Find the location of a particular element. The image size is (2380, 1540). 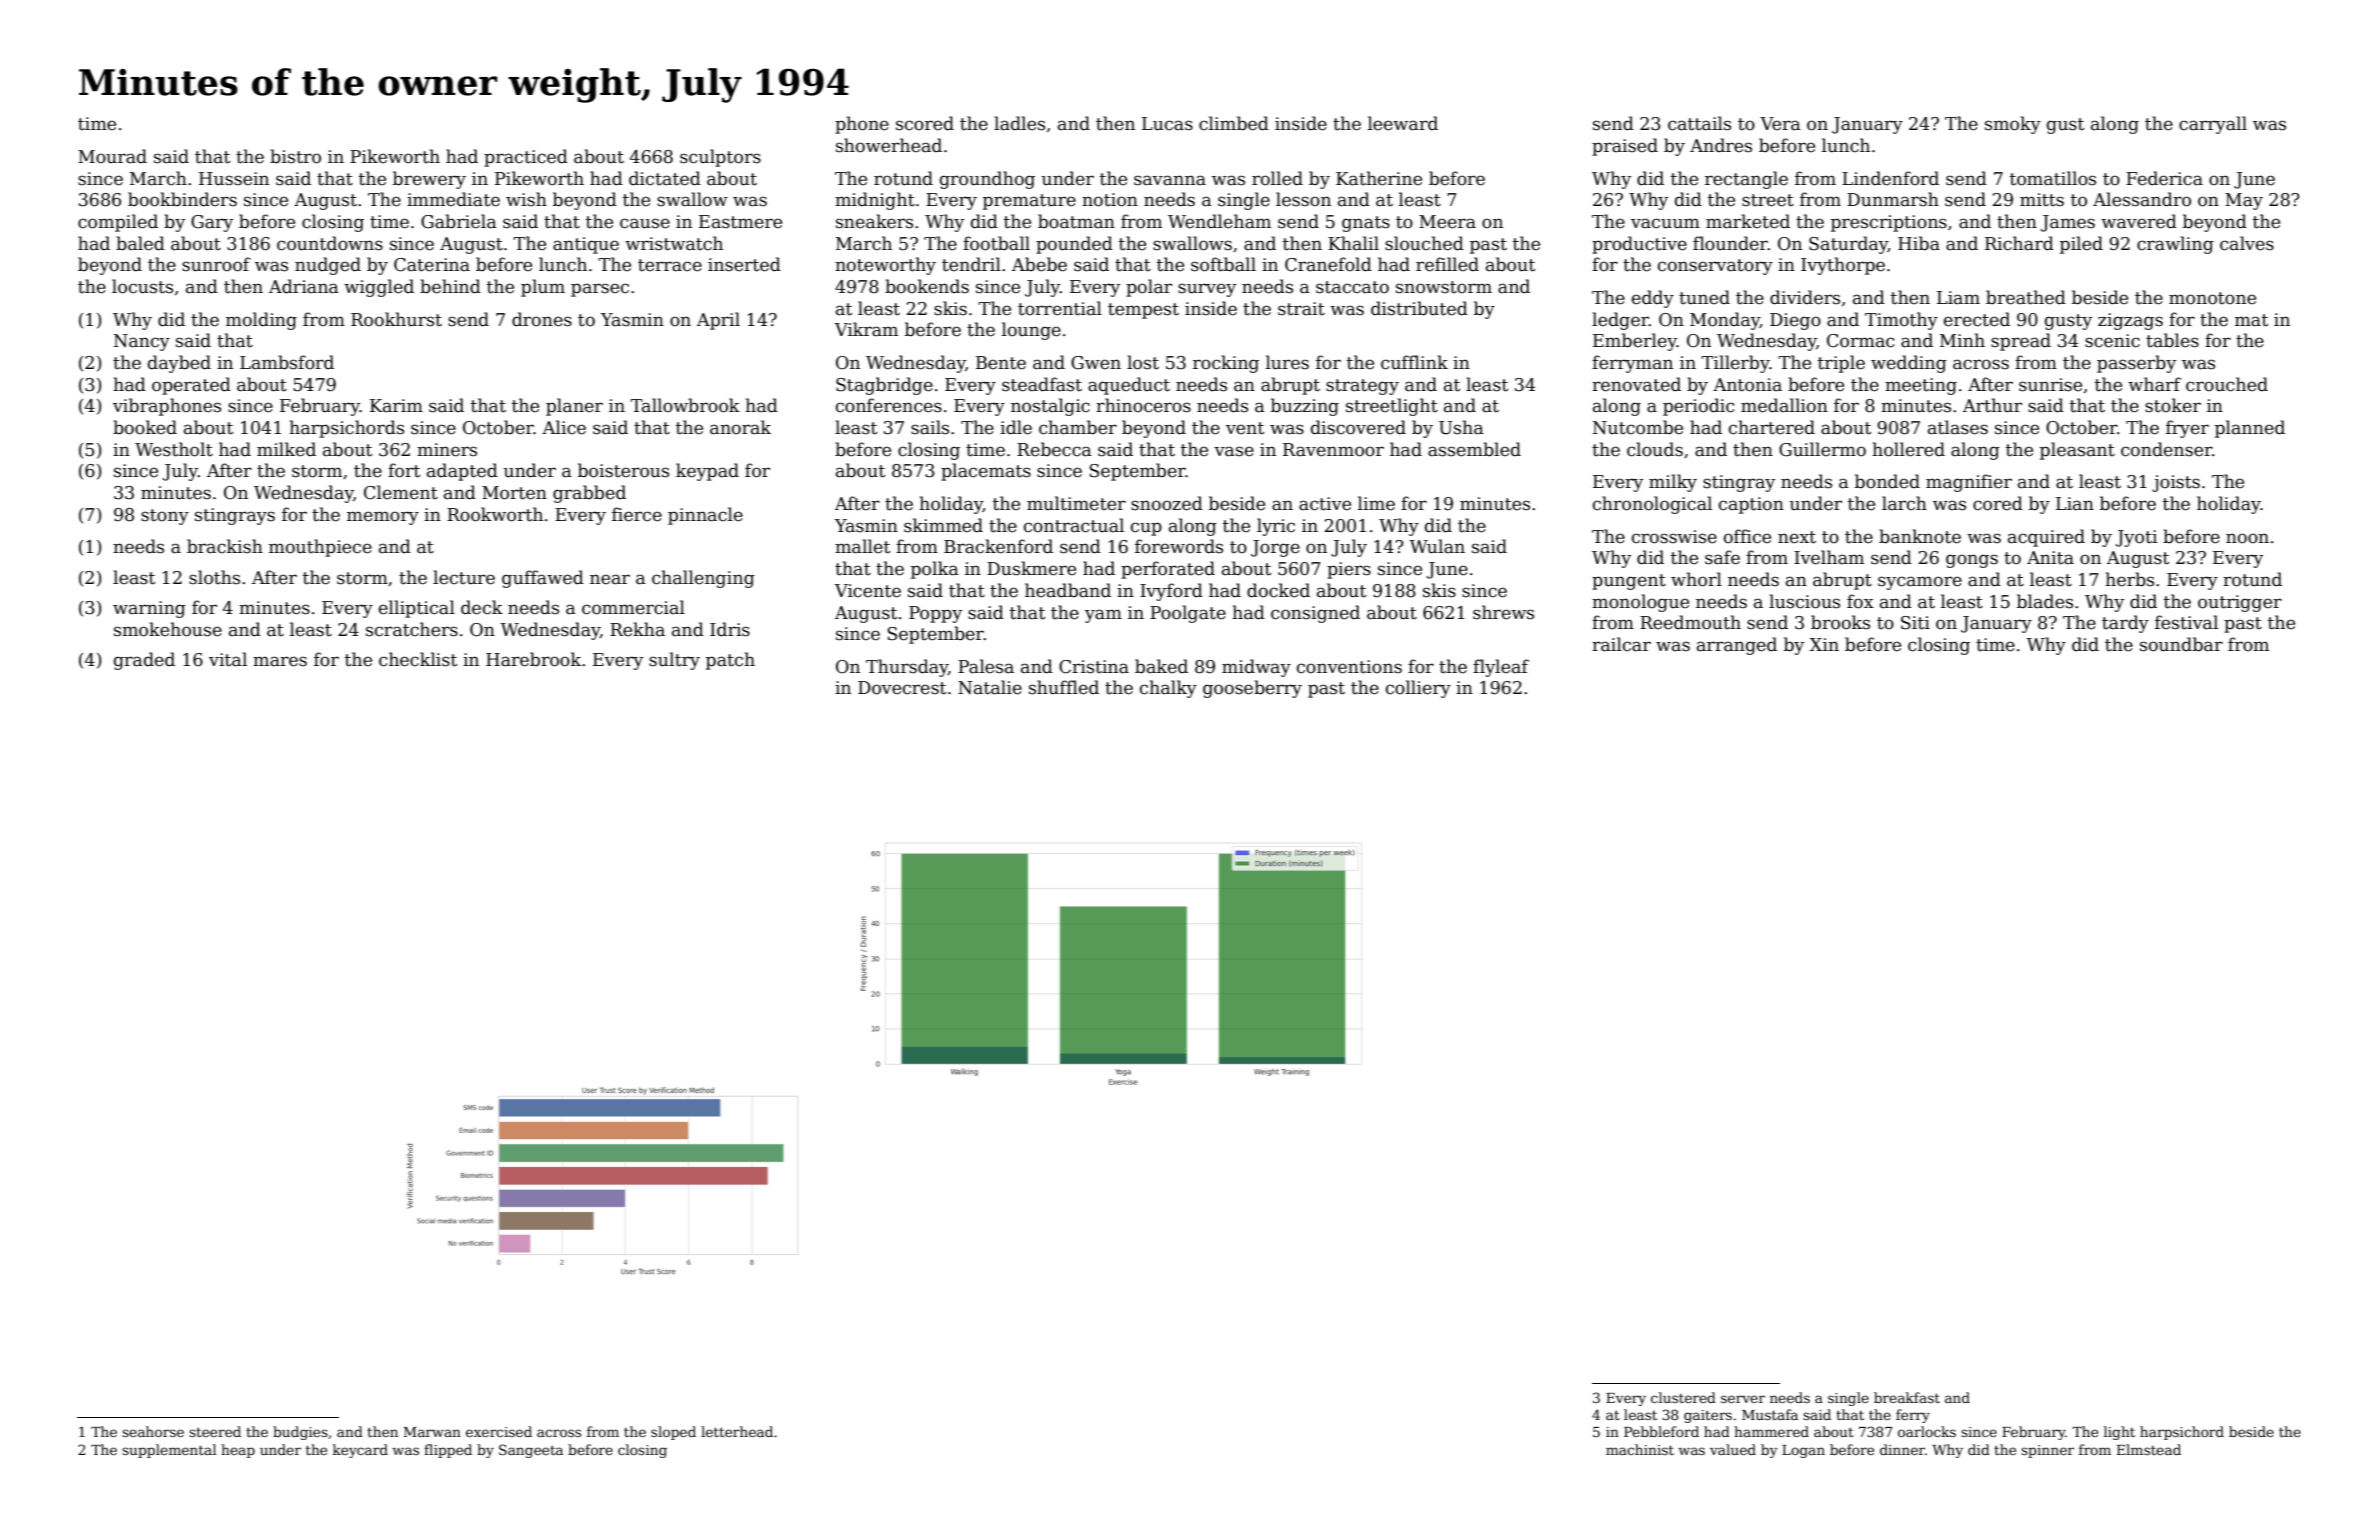

seahorse is located at coordinates (153, 1431).
